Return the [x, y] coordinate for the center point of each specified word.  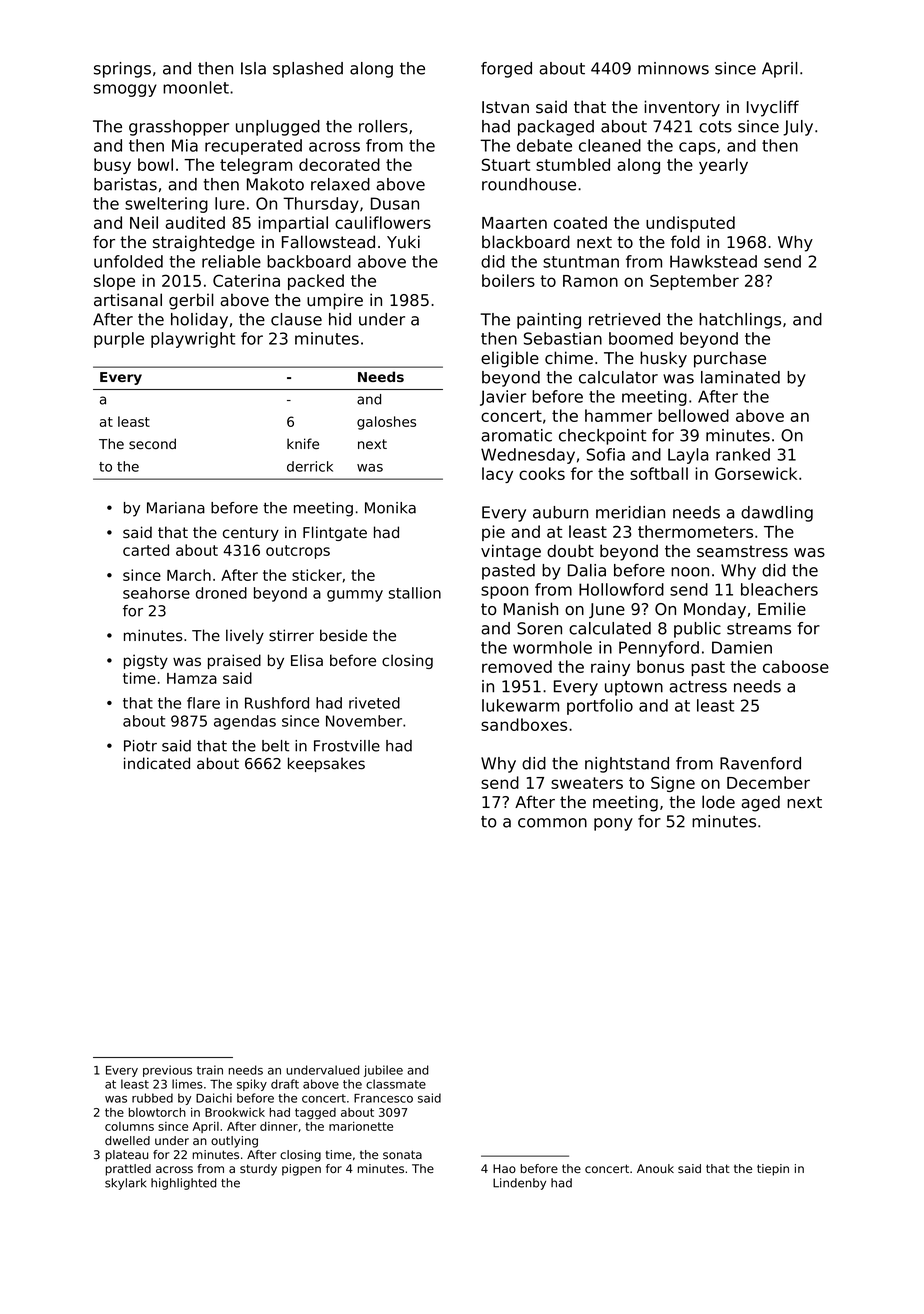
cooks [542, 473]
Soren [539, 628]
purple [119, 340]
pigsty [146, 661]
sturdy [258, 1170]
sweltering [166, 205]
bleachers [779, 589]
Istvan [505, 107]
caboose [796, 666]
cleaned [610, 145]
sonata [402, 1154]
